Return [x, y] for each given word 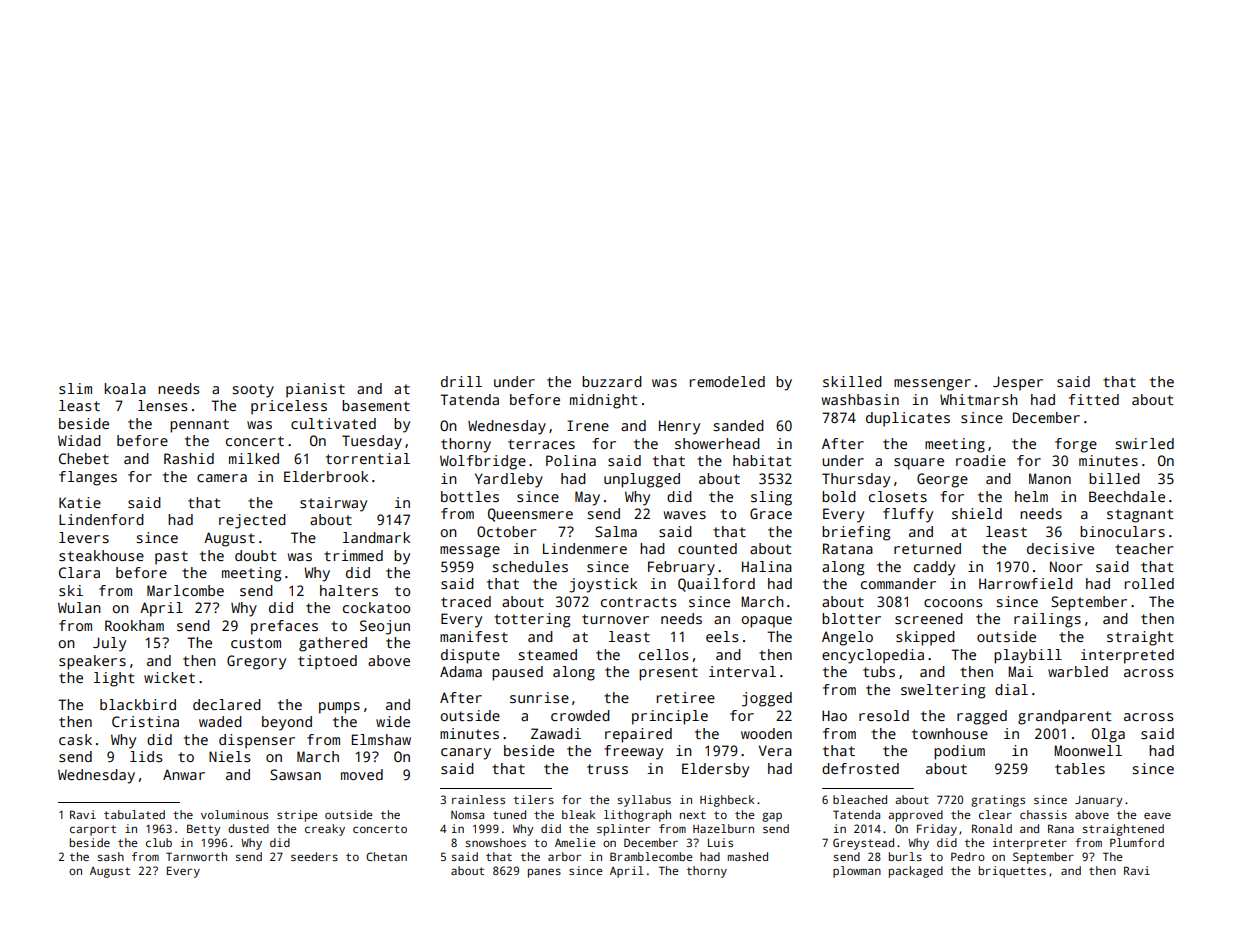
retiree [686, 697]
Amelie [575, 842]
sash [111, 856]
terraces [541, 444]
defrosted [860, 768]
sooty [253, 391]
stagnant [1140, 516]
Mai [1020, 671]
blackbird [138, 704]
